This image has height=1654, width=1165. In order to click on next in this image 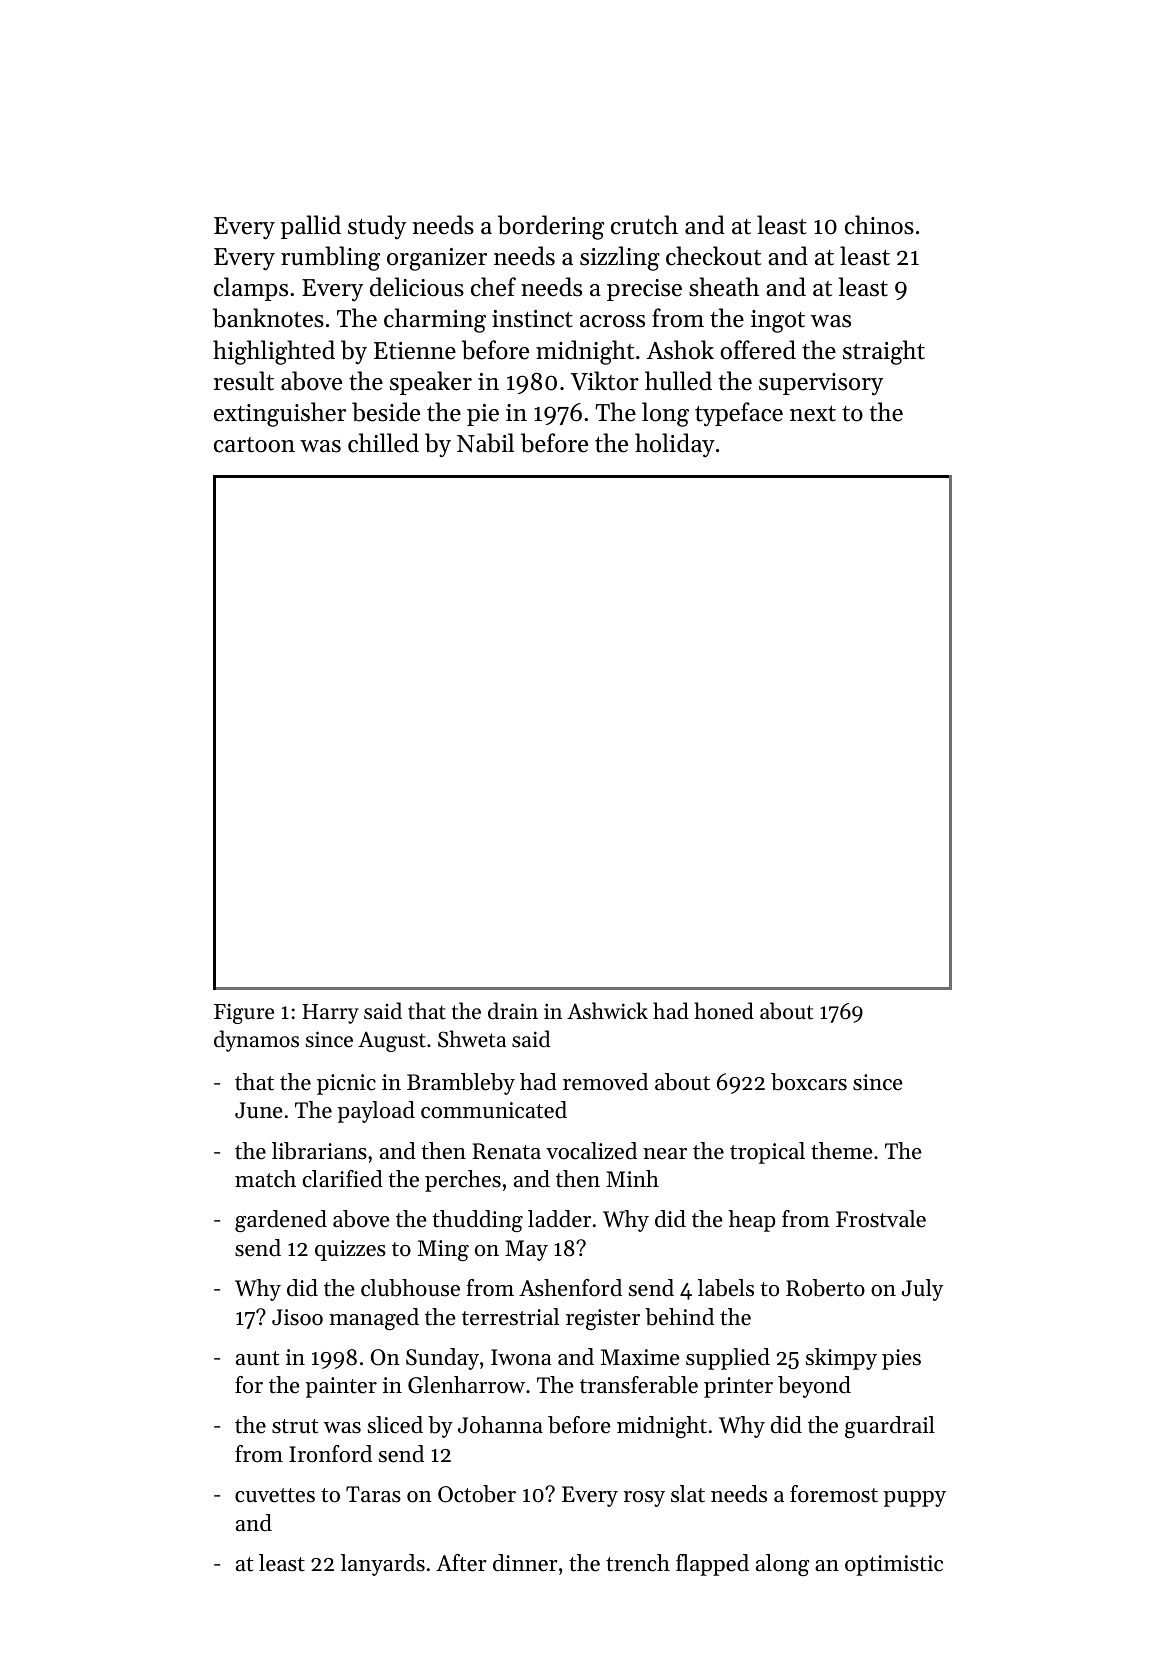, I will do `click(813, 414)`.
